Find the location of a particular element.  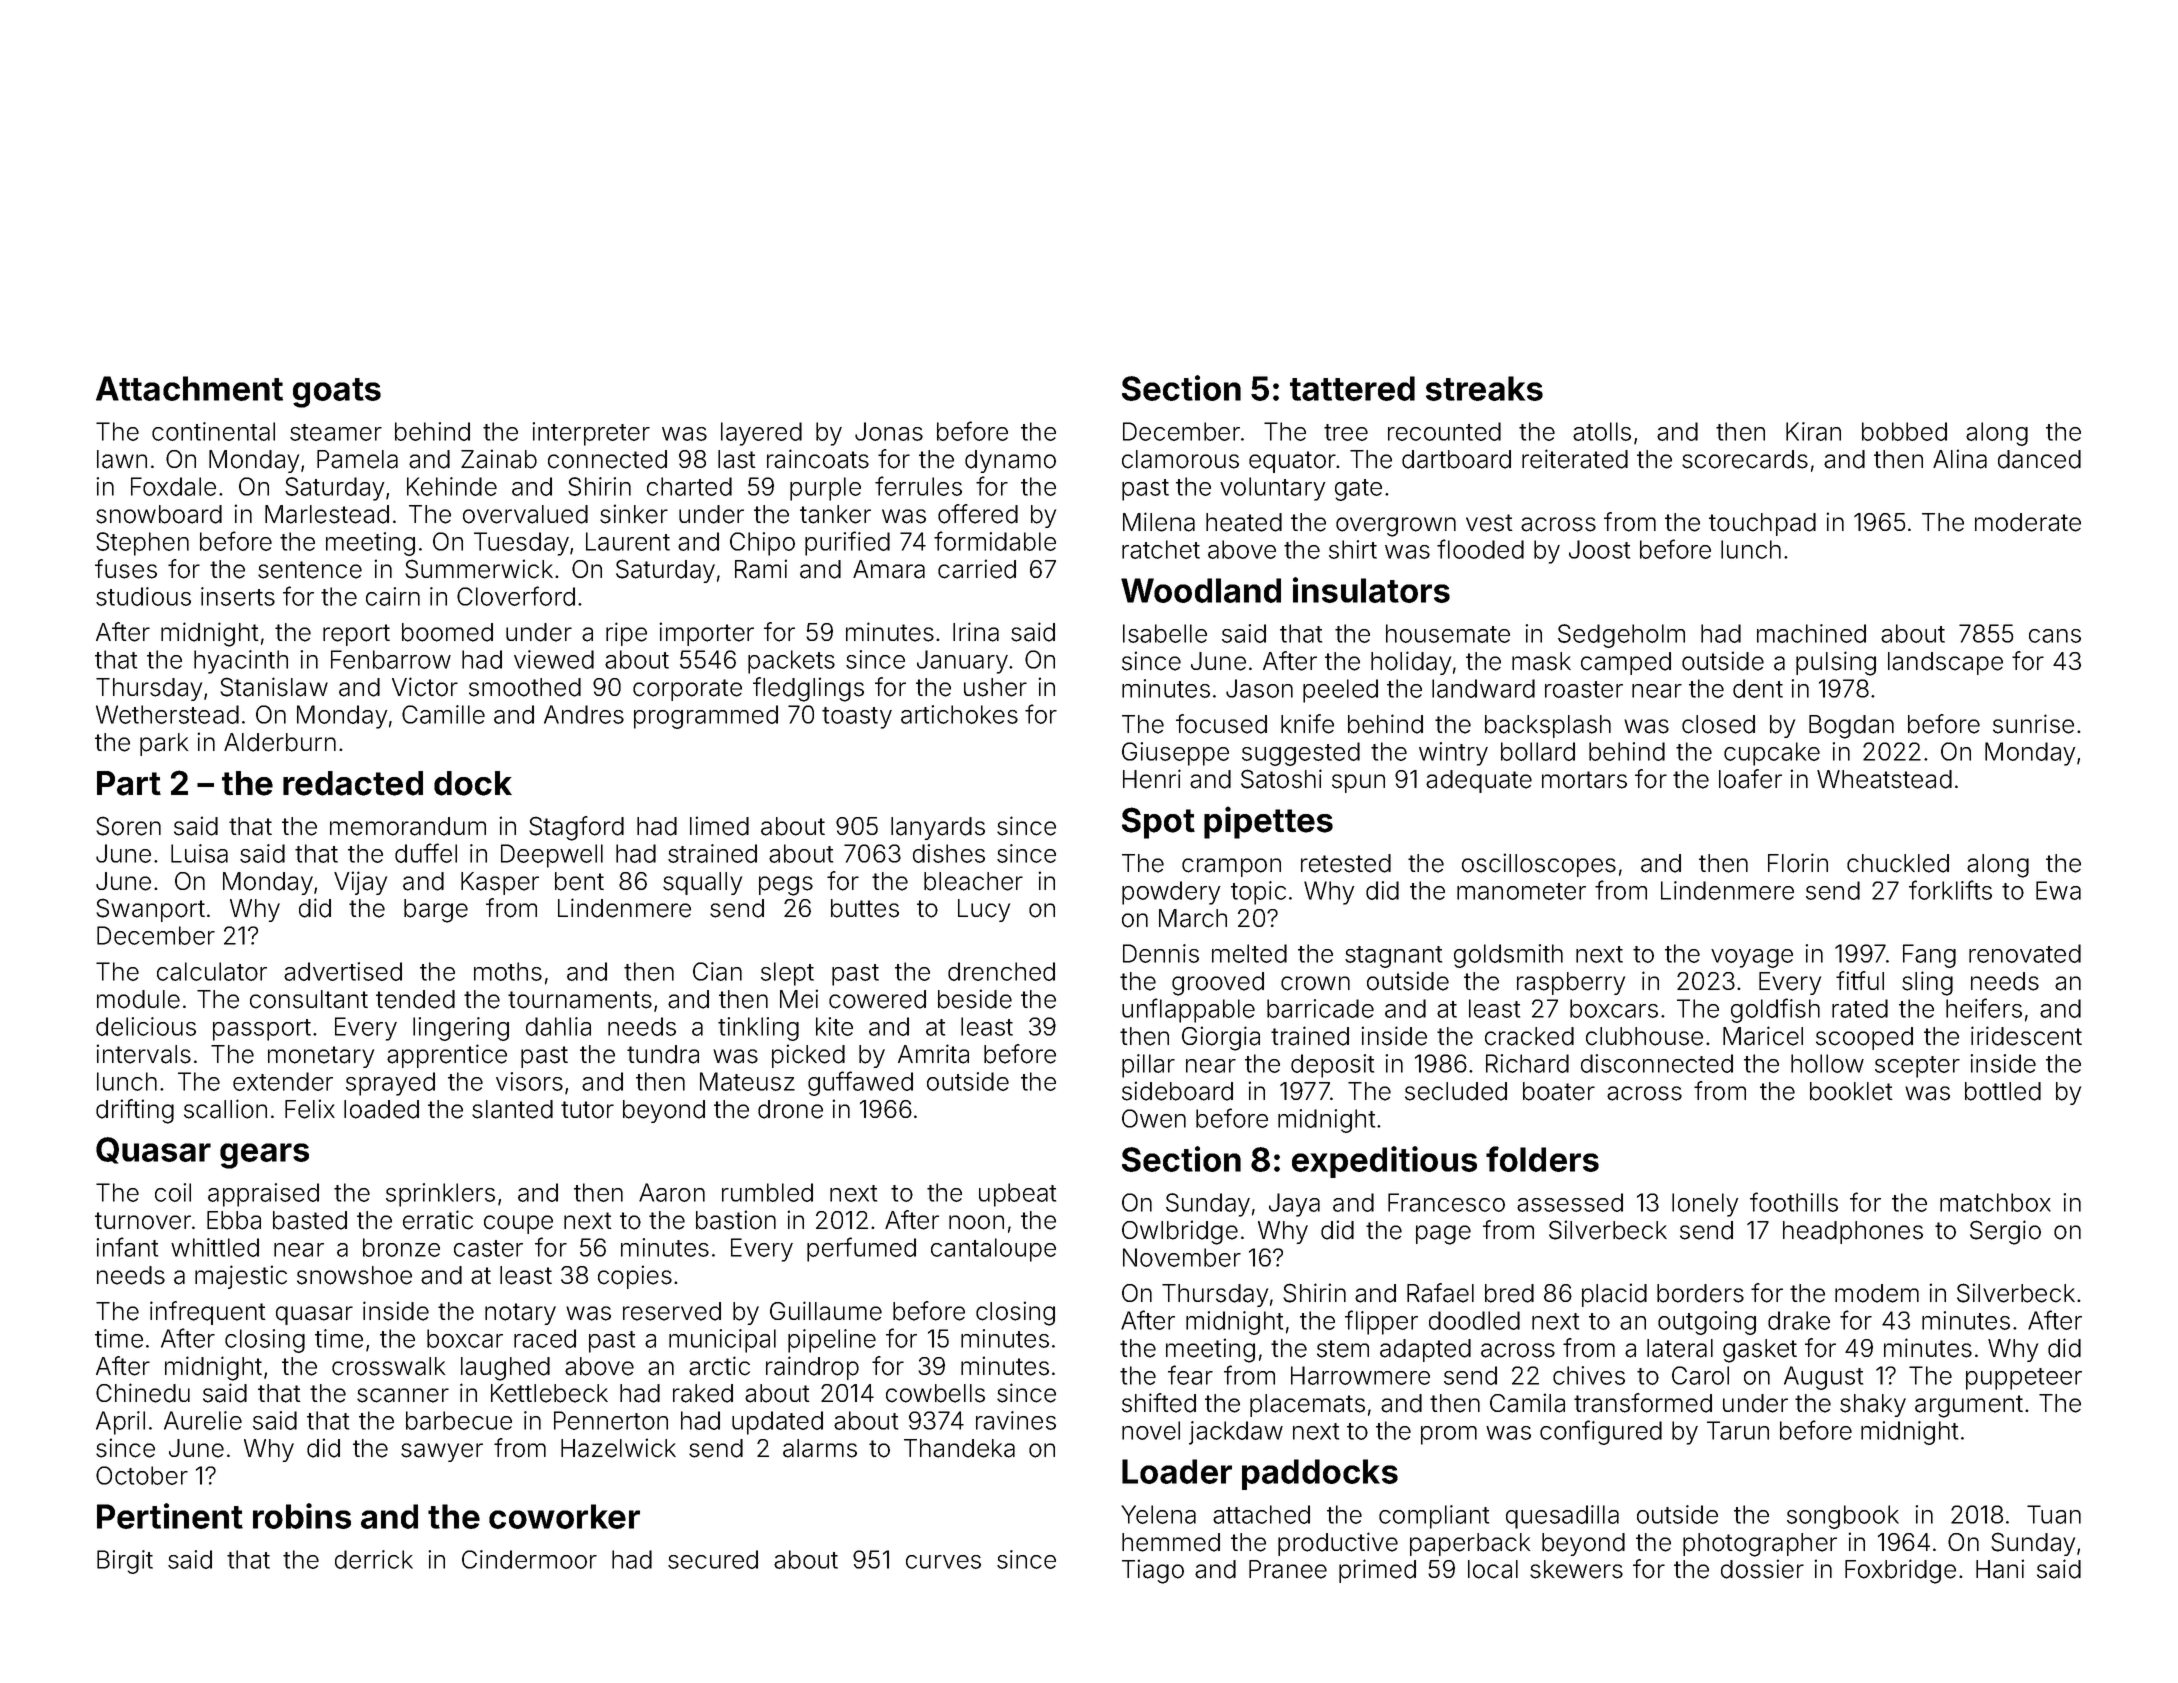

sling is located at coordinates (1927, 983).
